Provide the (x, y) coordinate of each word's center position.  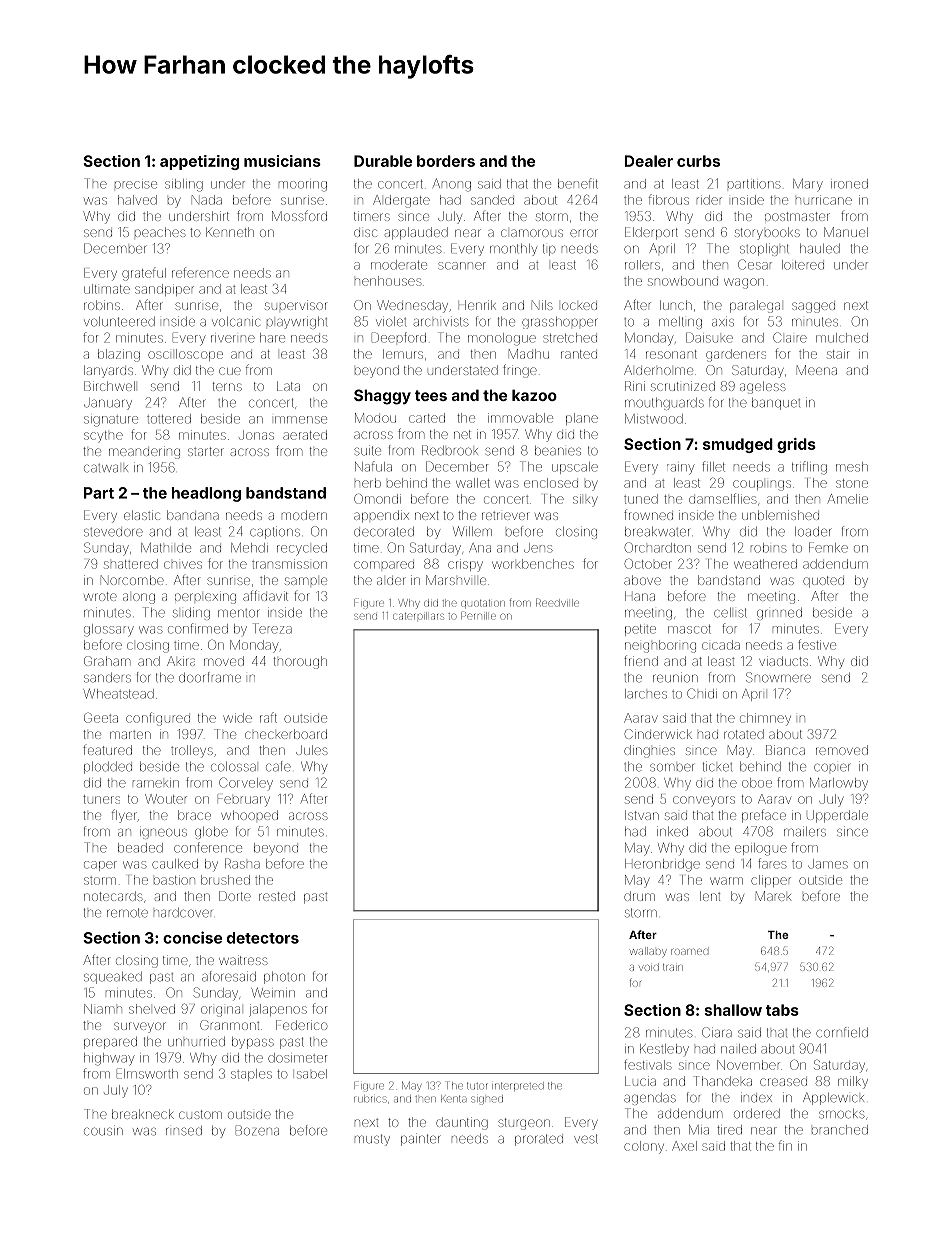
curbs (698, 161)
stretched (570, 338)
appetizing (199, 162)
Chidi (702, 693)
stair (838, 354)
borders (446, 161)
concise (192, 937)
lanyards (108, 371)
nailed (738, 1049)
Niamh (103, 1009)
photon (284, 978)
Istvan (642, 815)
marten (130, 735)
